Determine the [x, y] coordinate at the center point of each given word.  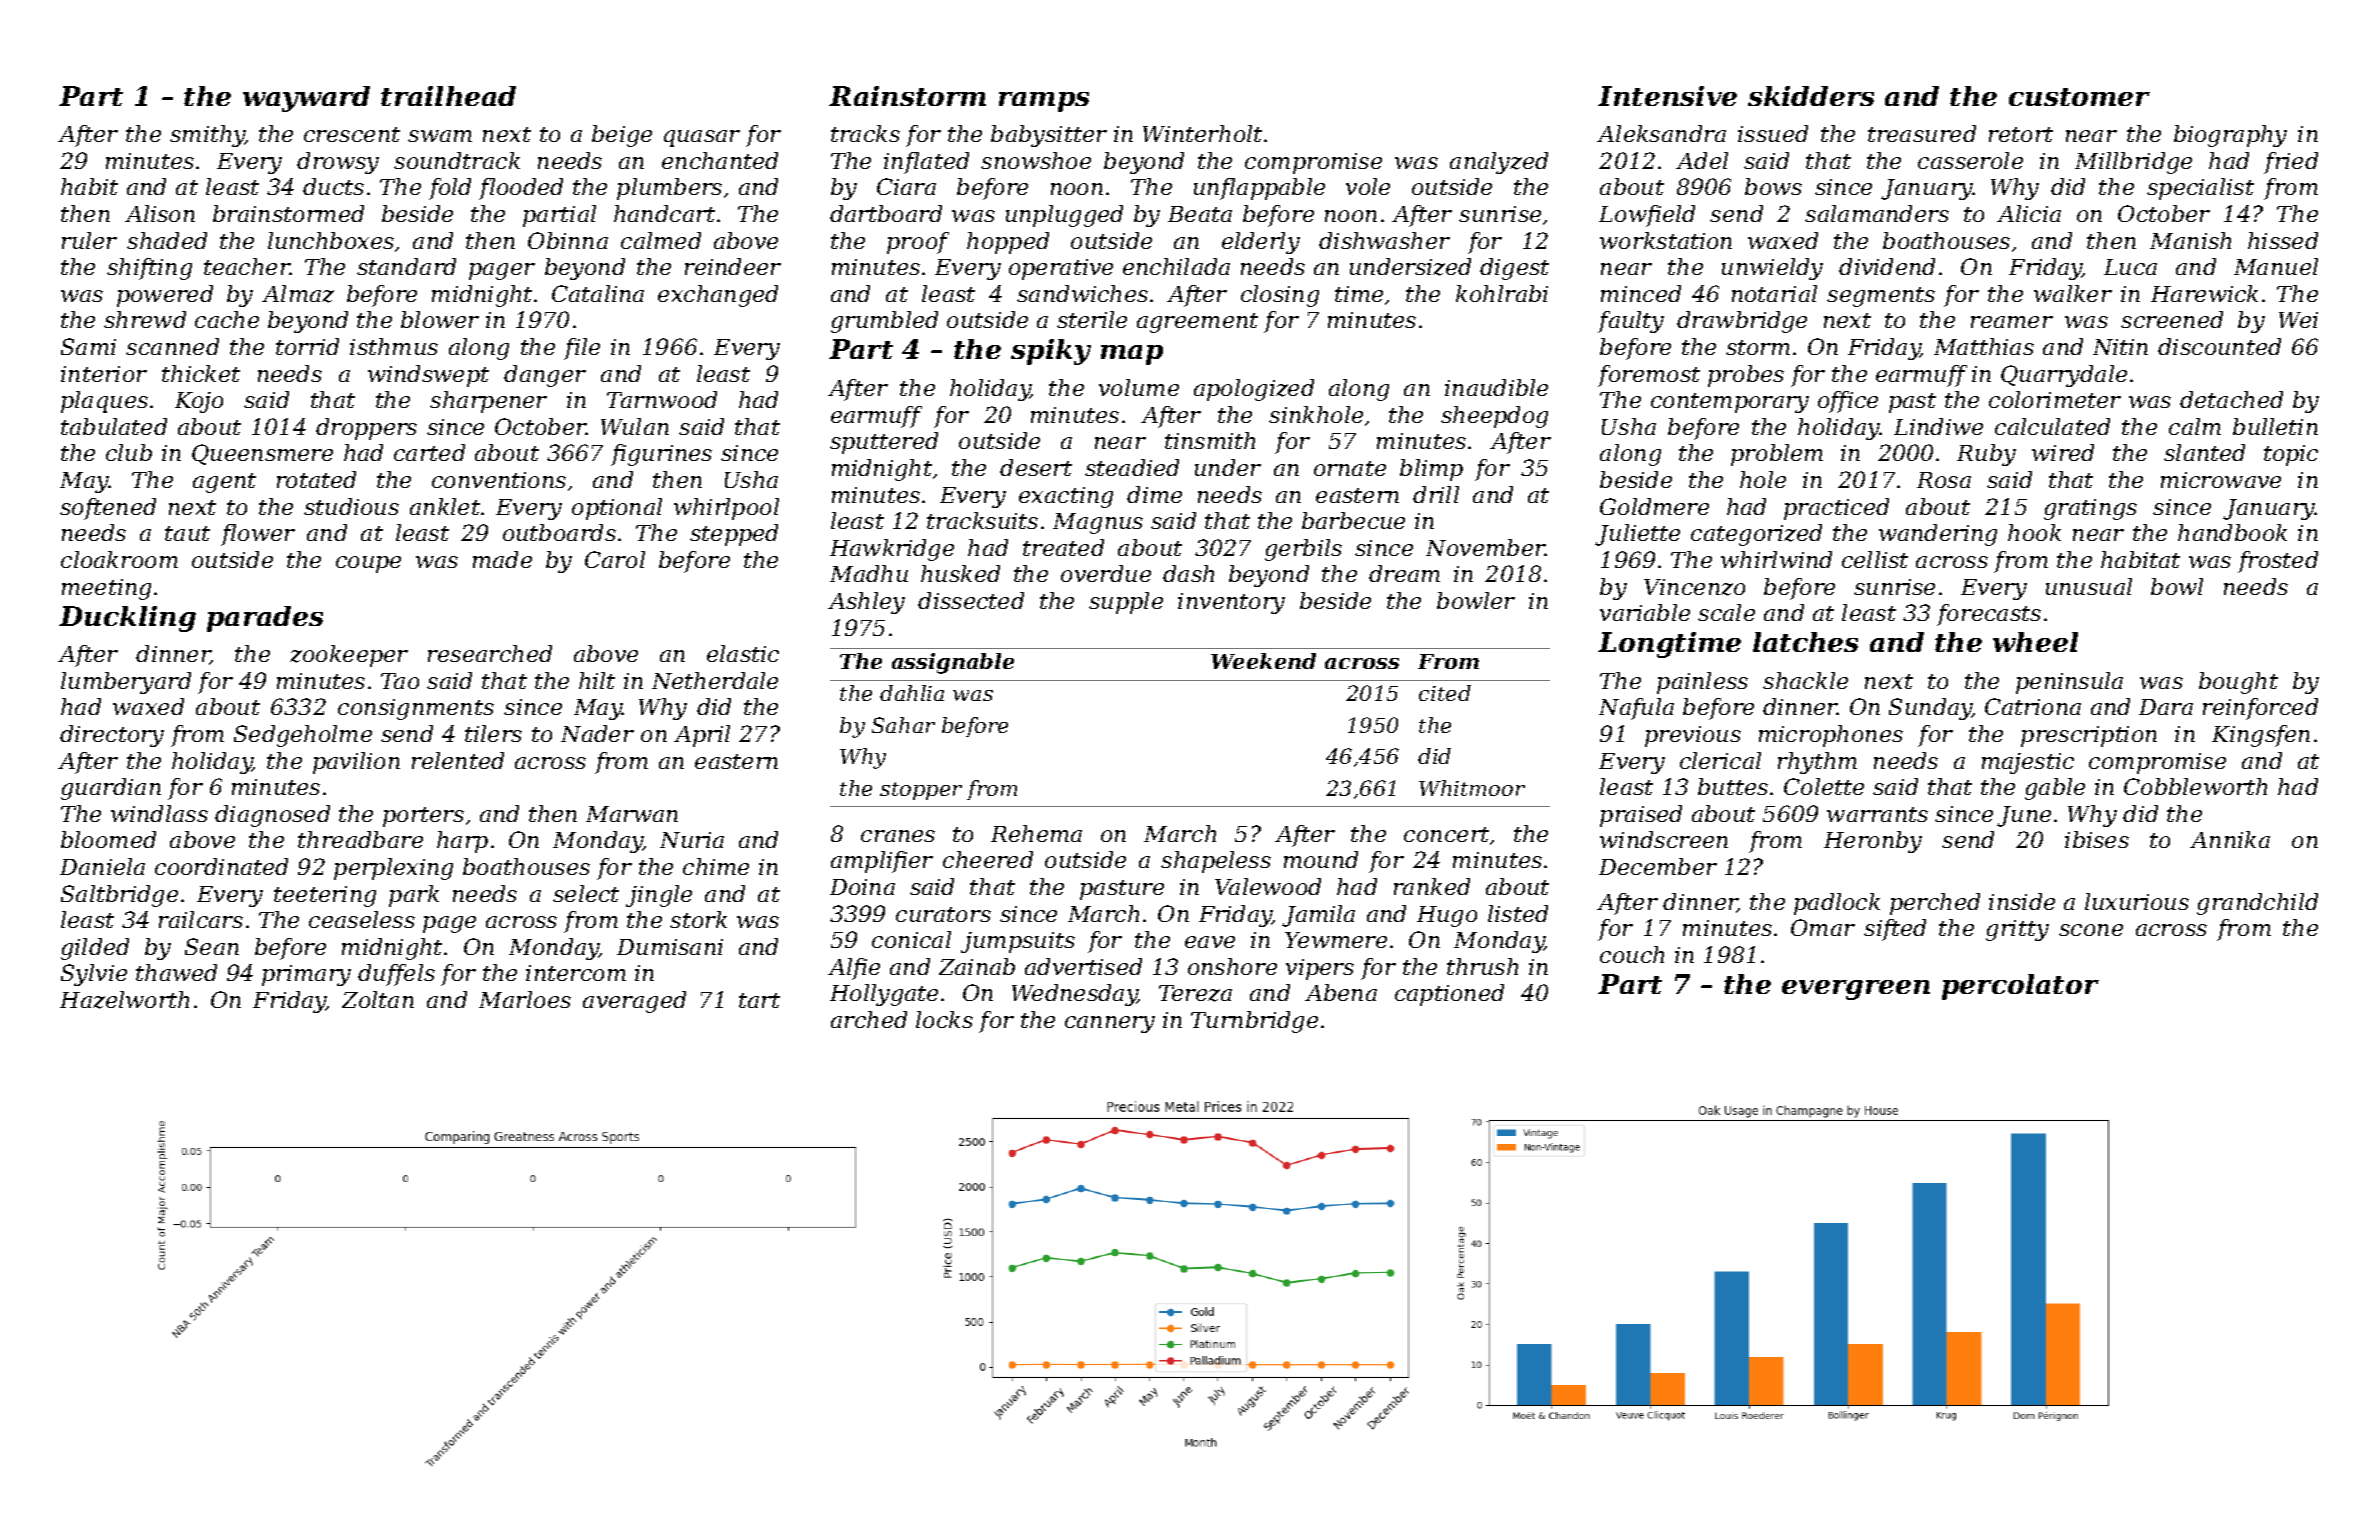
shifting [149, 269]
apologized [1254, 390]
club [129, 452]
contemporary [1730, 403]
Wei [2298, 320]
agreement [1197, 323]
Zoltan [378, 999]
